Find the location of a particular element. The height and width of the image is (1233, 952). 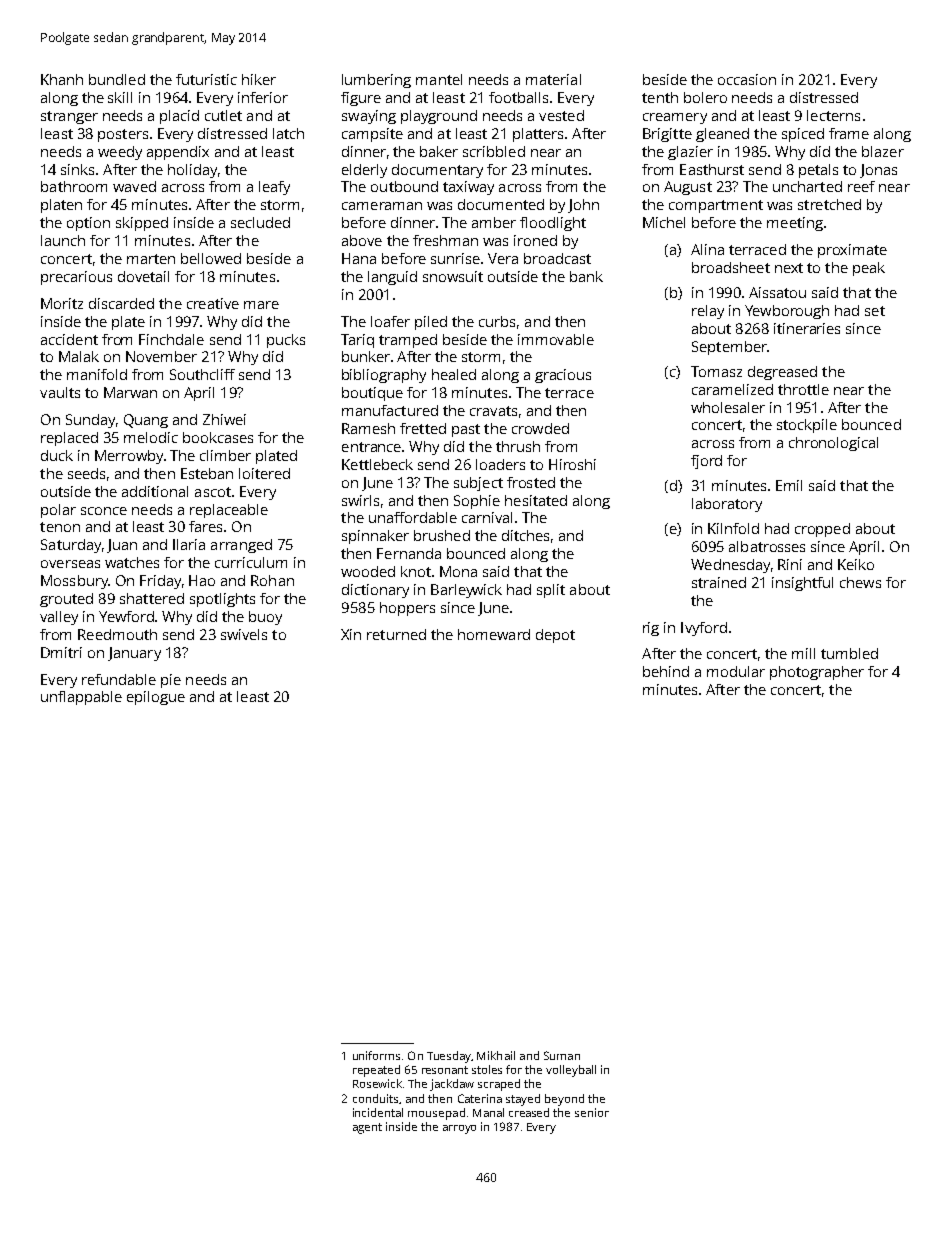

unflappable is located at coordinates (81, 698).
